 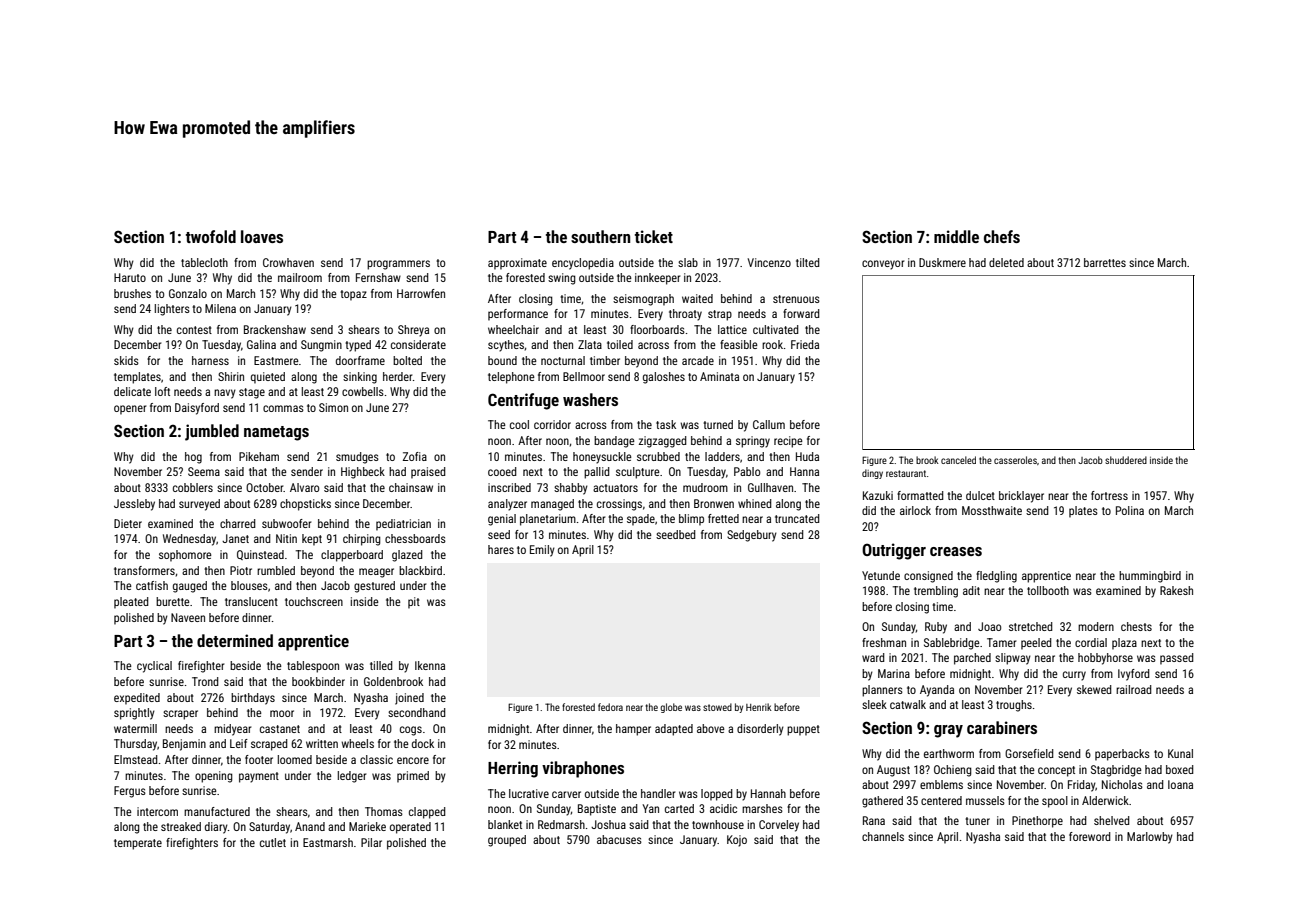 What do you see at coordinates (313, 667) in the image?
I see `tablespoon` at bounding box center [313, 667].
